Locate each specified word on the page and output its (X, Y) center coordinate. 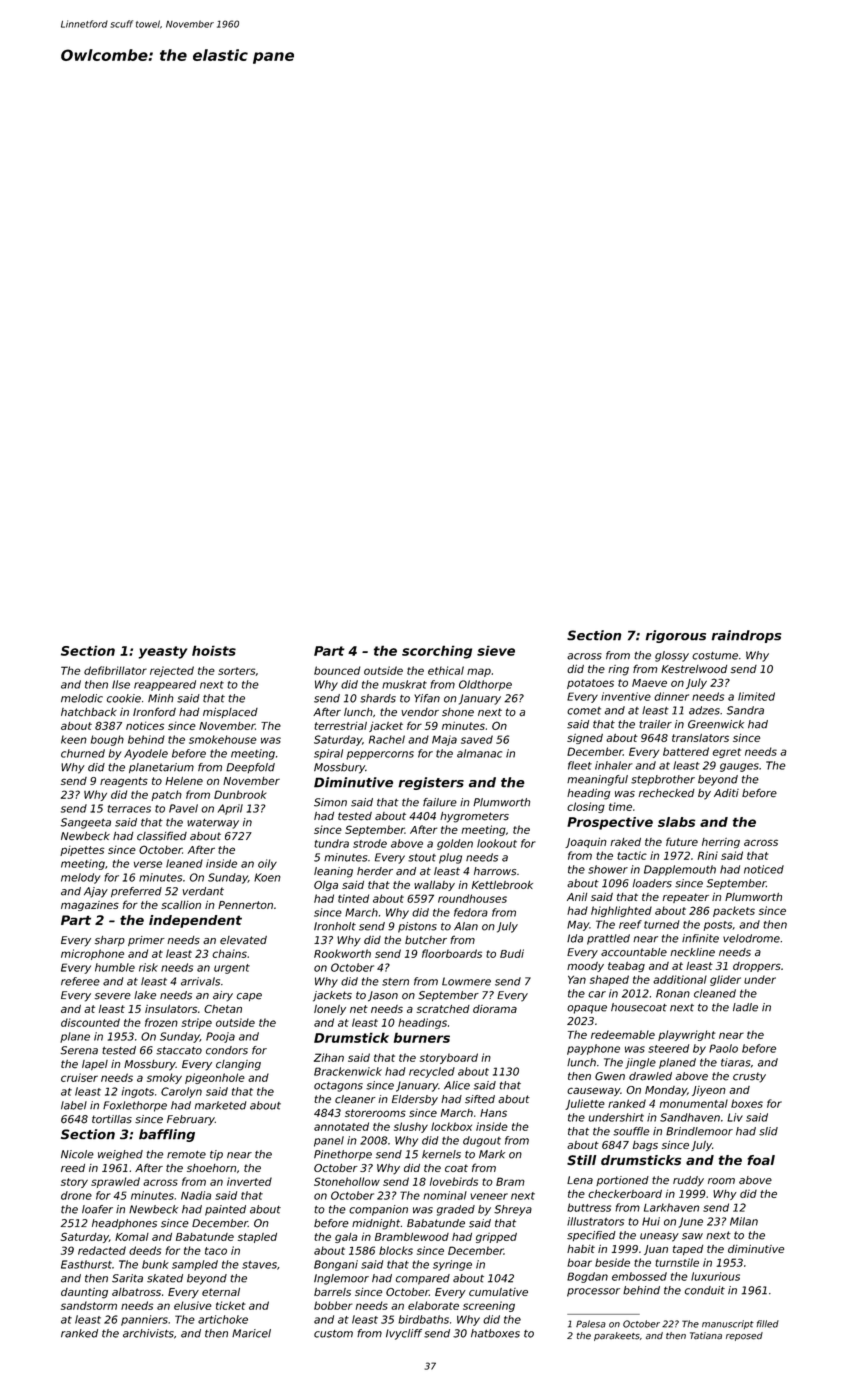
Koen (267, 877)
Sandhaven (690, 1117)
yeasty (163, 652)
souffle (631, 1131)
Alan (466, 926)
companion (378, 1210)
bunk (155, 1264)
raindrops (746, 636)
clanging (238, 1065)
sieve (496, 651)
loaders (652, 883)
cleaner (355, 1099)
